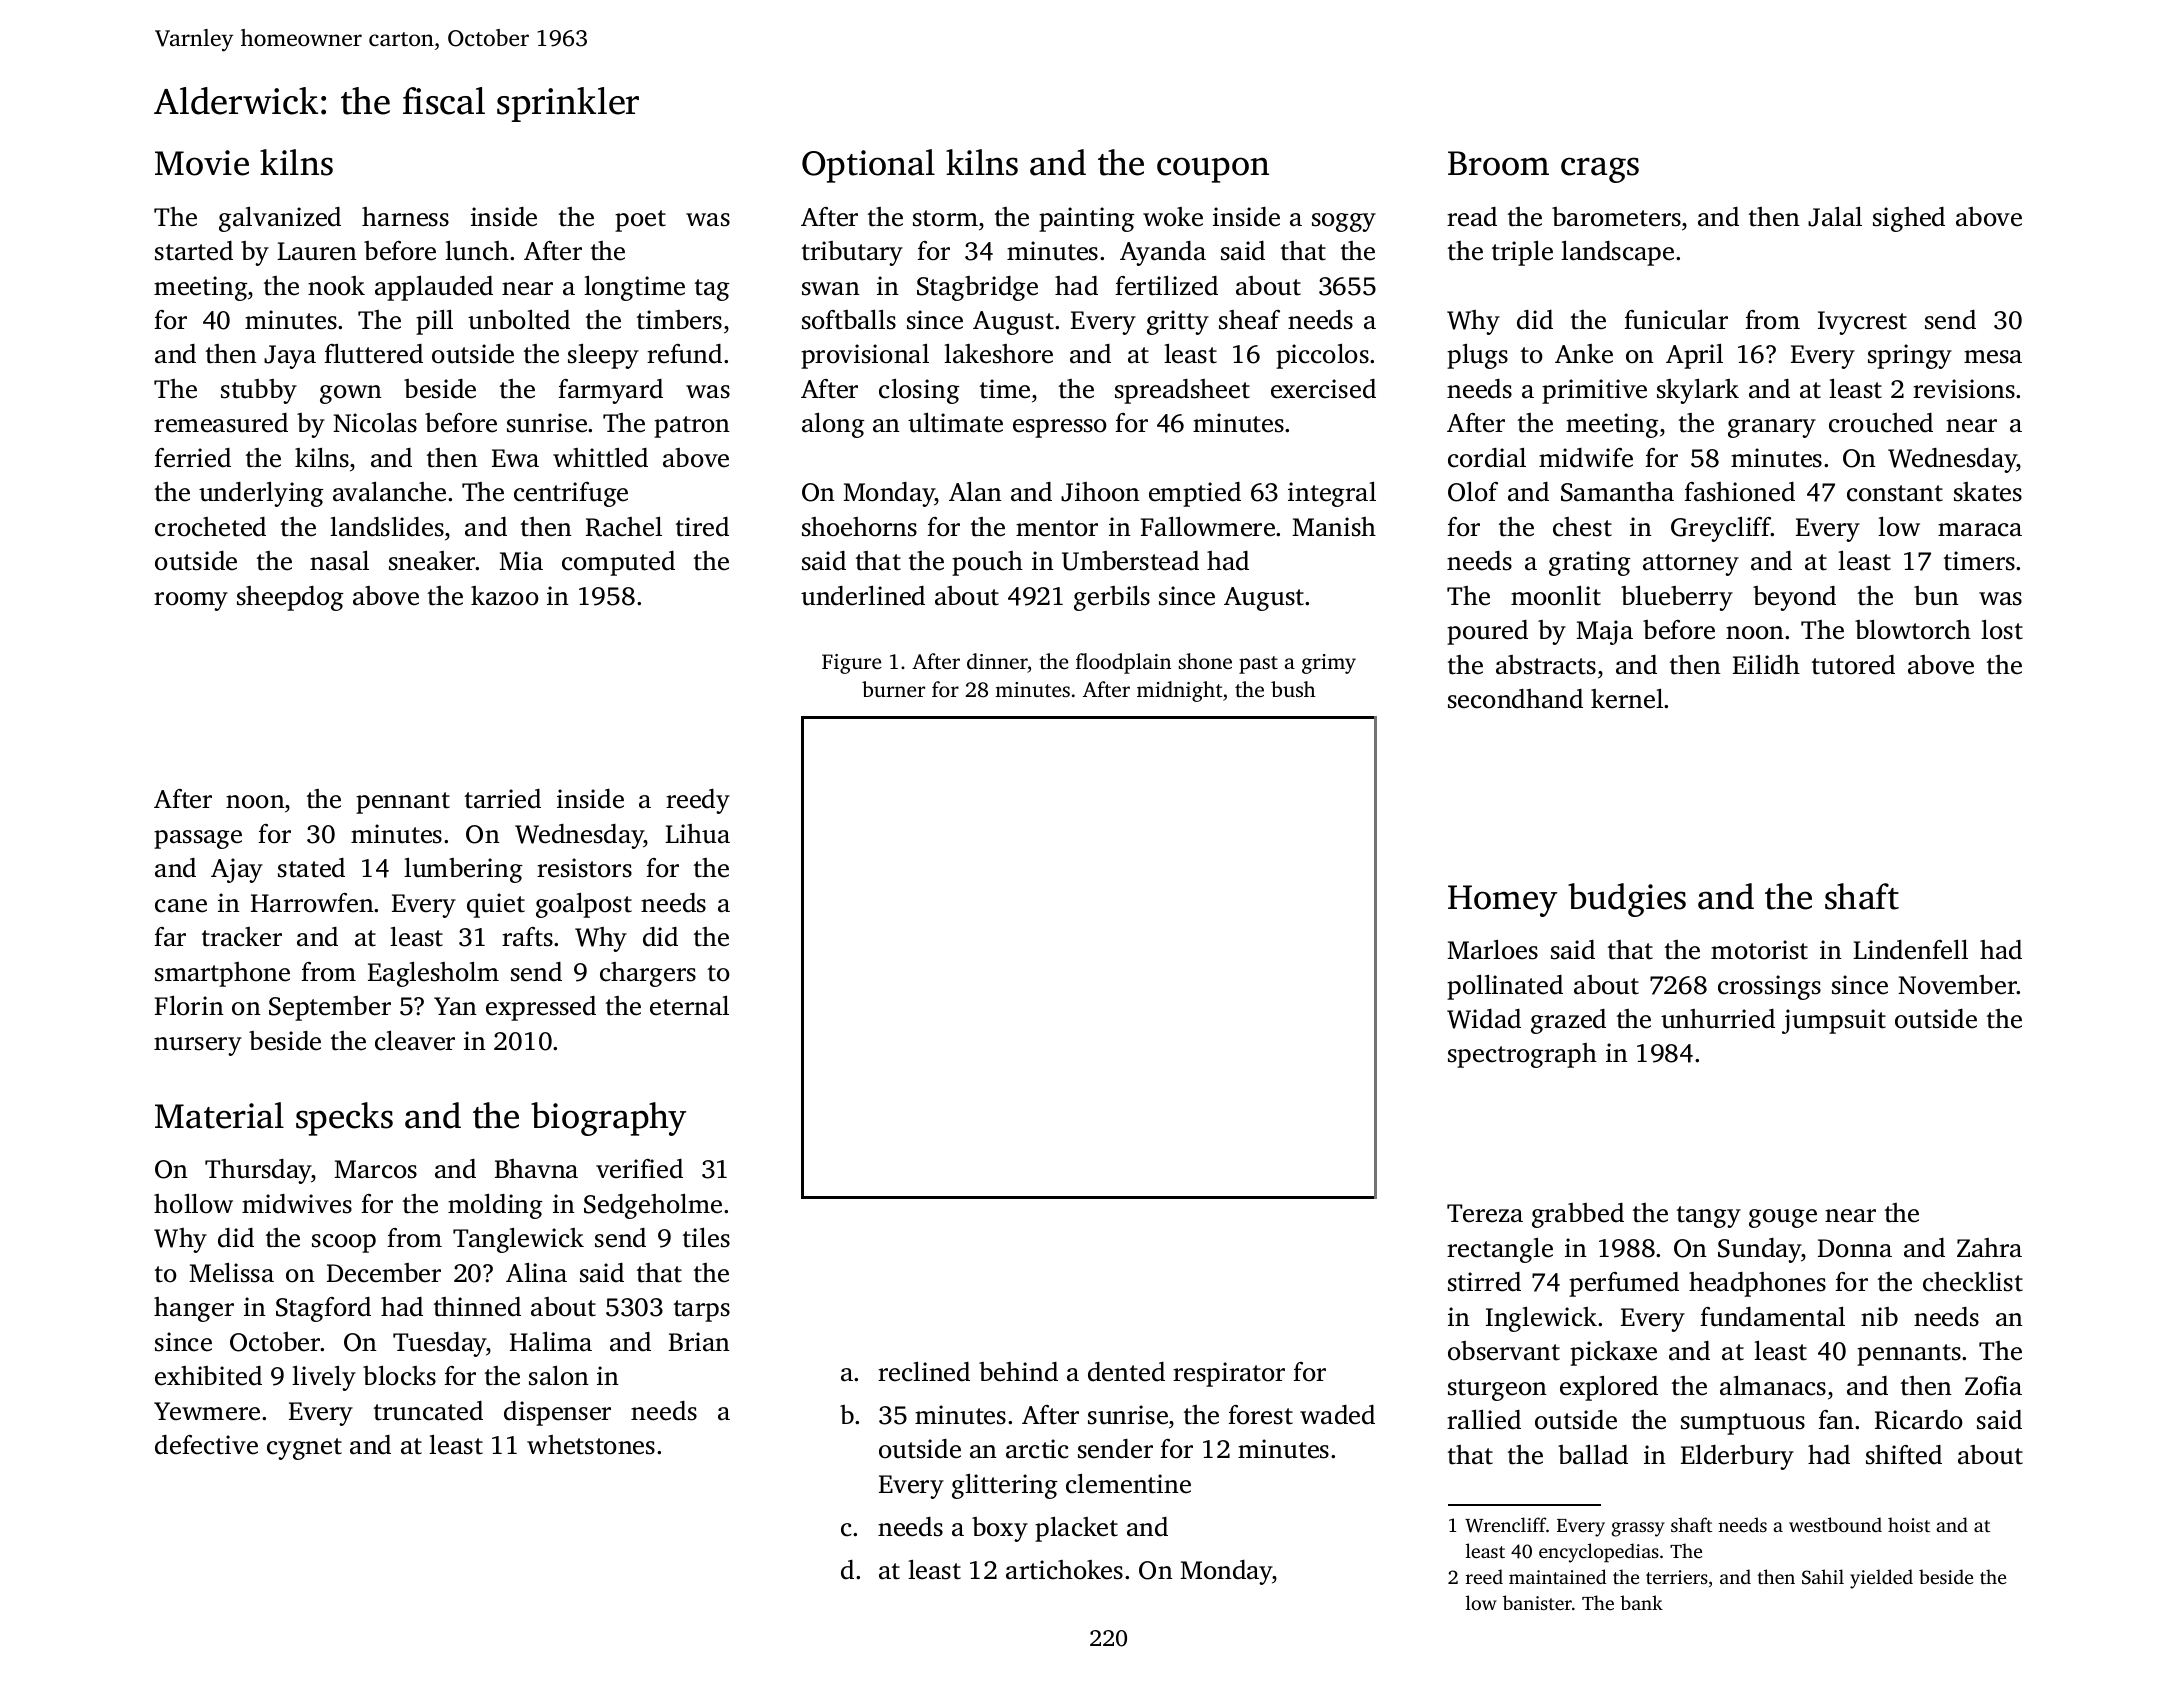  What do you see at coordinates (1964, 389) in the page?
I see `revisions` at bounding box center [1964, 389].
